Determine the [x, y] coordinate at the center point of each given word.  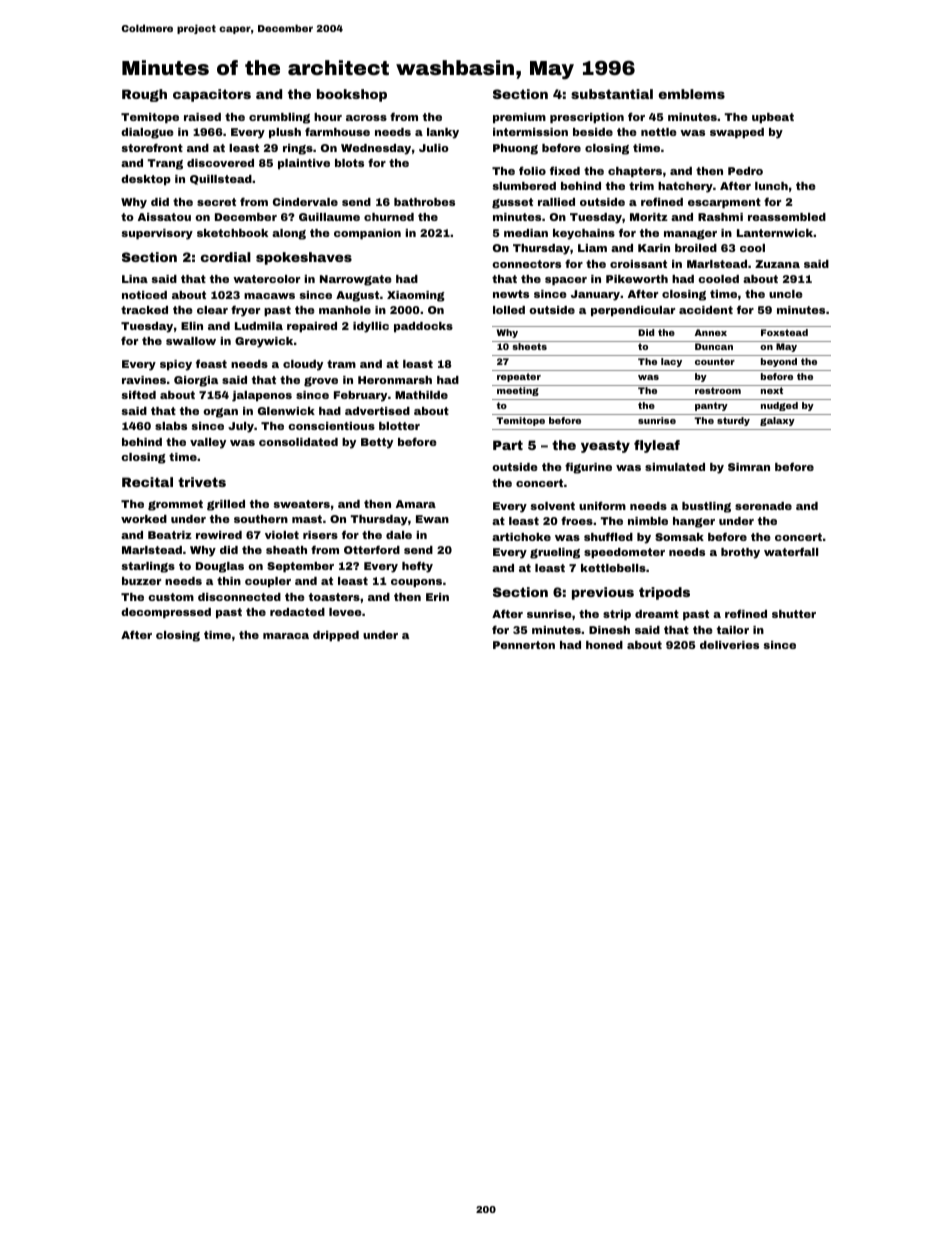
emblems [692, 94]
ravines [144, 380]
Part [508, 445]
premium [519, 118]
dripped [336, 636]
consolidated [298, 442]
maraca [286, 636]
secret [216, 202]
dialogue [147, 133]
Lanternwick [775, 233]
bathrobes [424, 202]
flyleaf [657, 446]
